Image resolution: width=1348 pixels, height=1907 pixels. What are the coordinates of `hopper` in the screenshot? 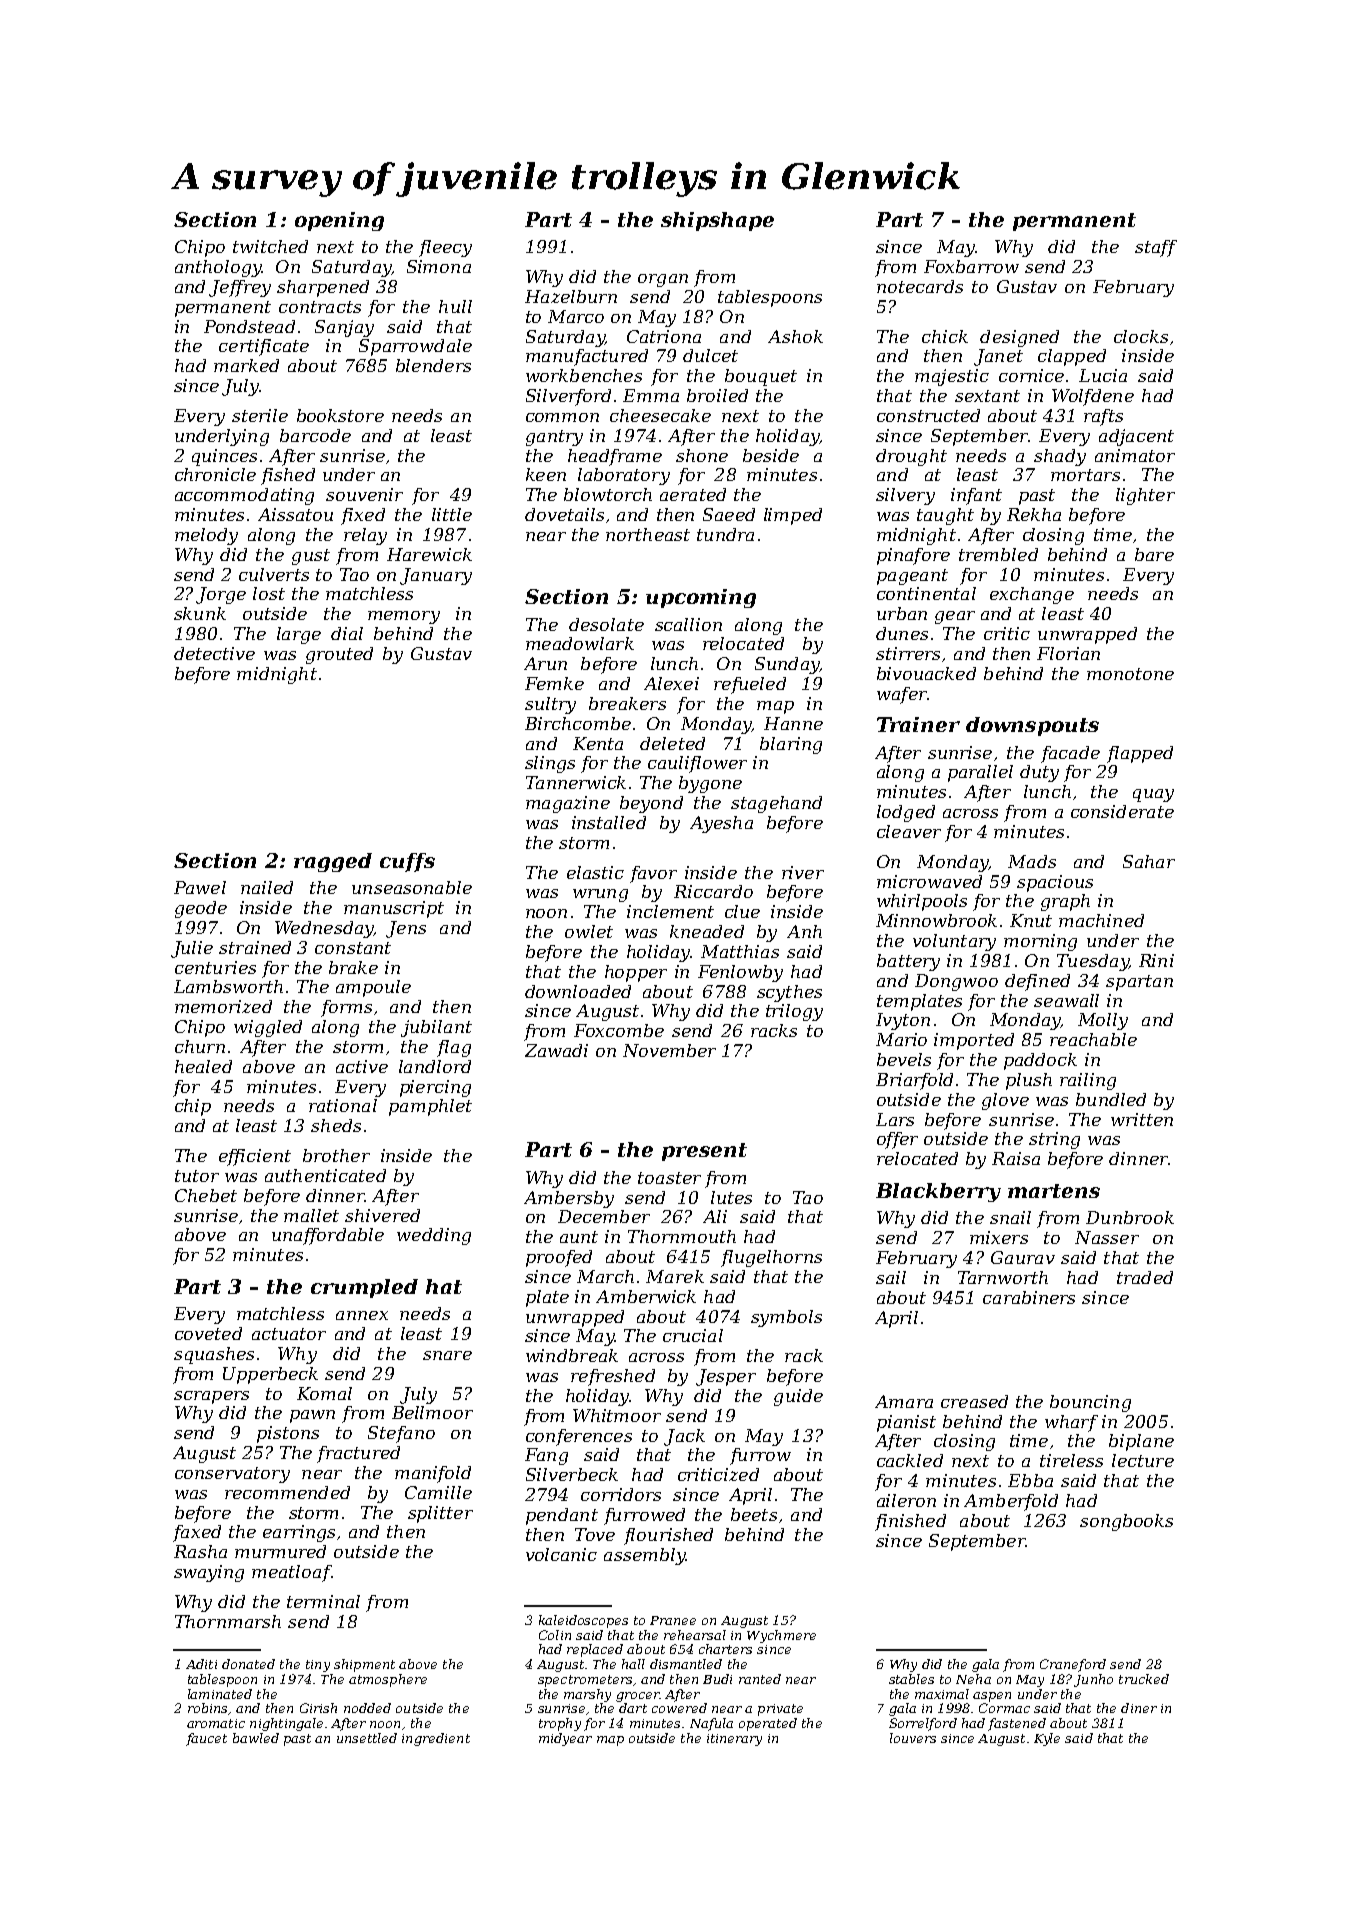 It's located at (636, 973).
